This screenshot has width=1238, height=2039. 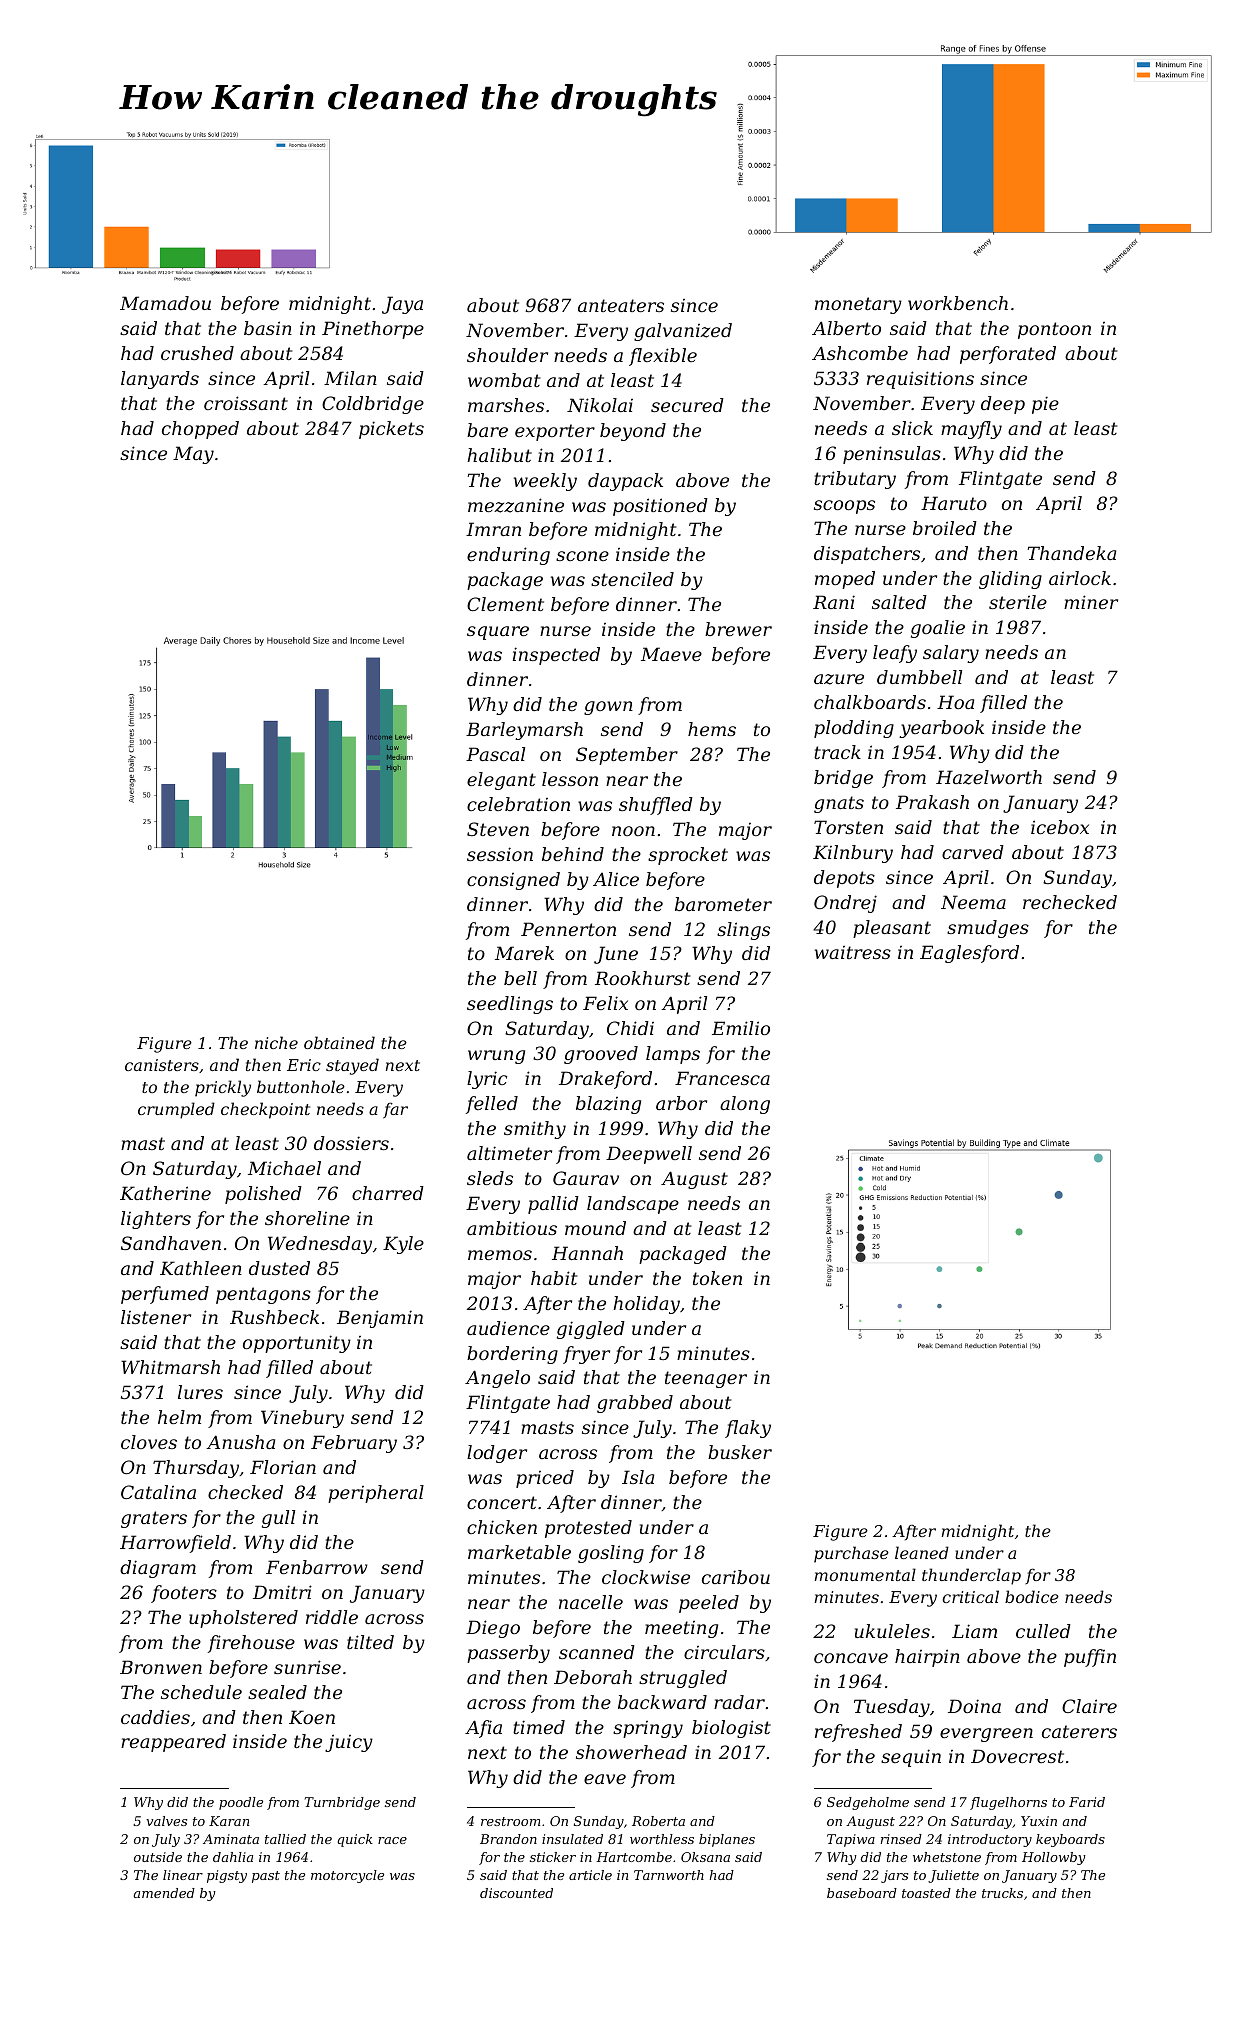 What do you see at coordinates (717, 1278) in the screenshot?
I see `token` at bounding box center [717, 1278].
